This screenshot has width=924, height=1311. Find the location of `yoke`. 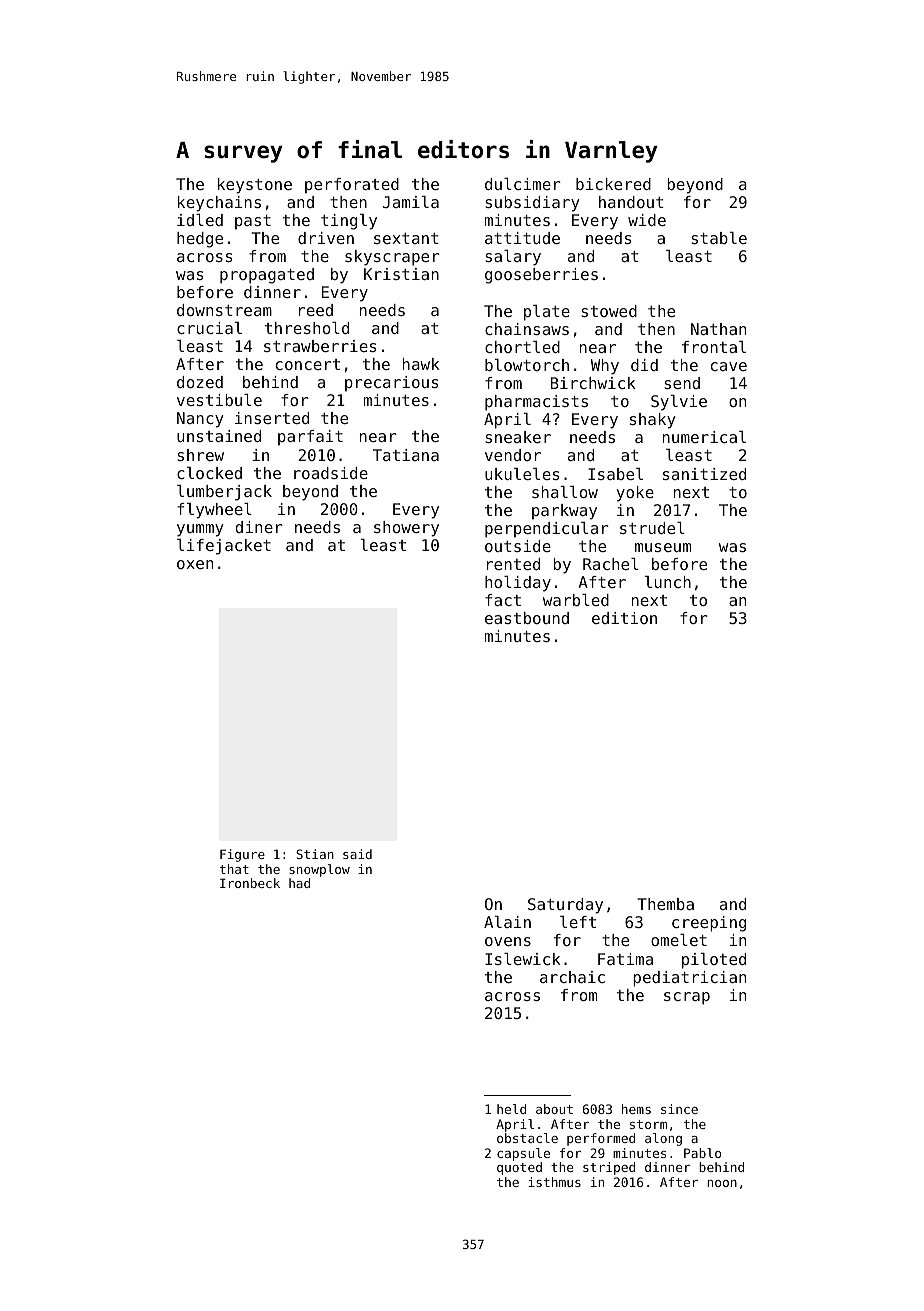

yoke is located at coordinates (635, 494).
